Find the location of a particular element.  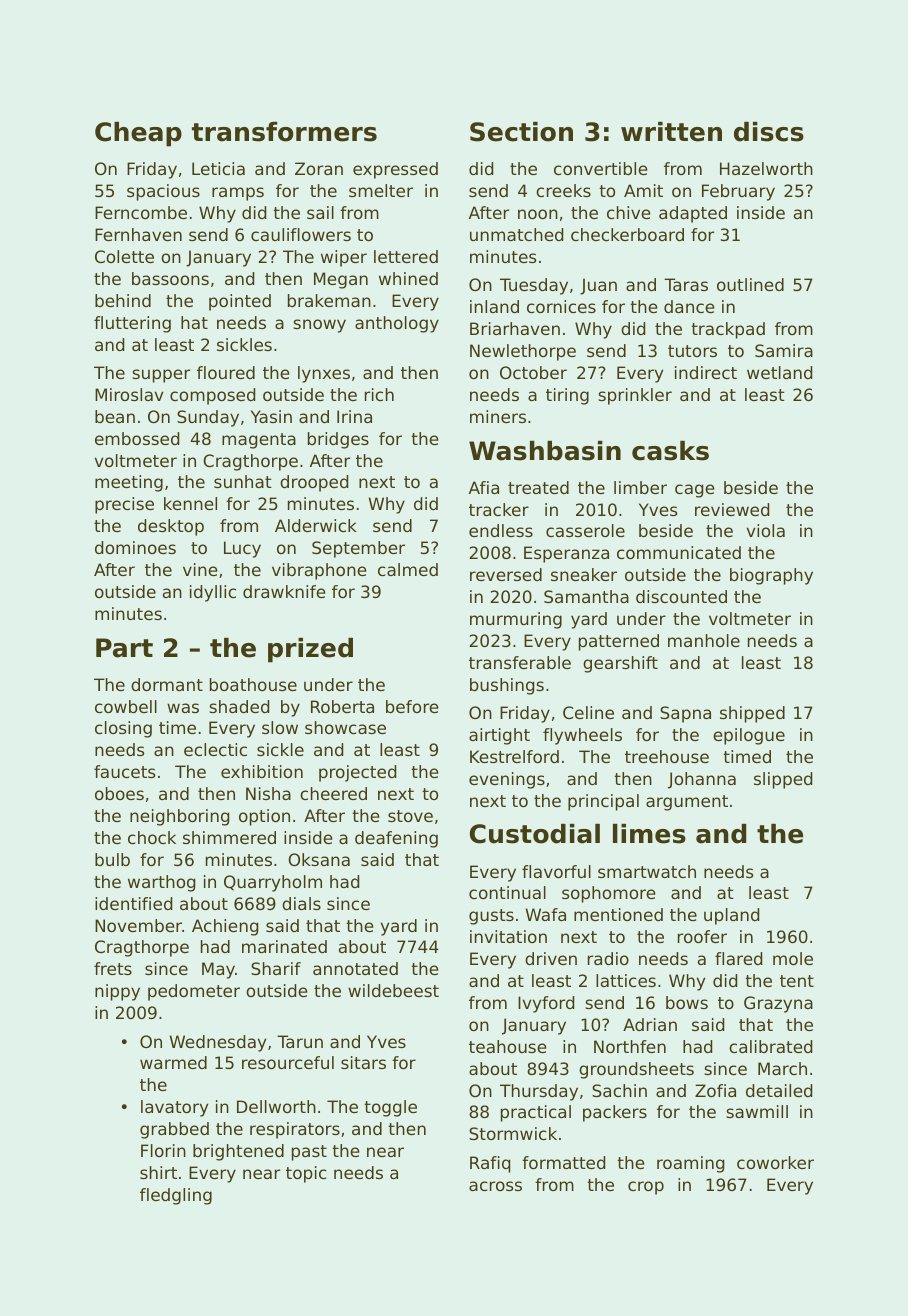

bows is located at coordinates (687, 1002).
